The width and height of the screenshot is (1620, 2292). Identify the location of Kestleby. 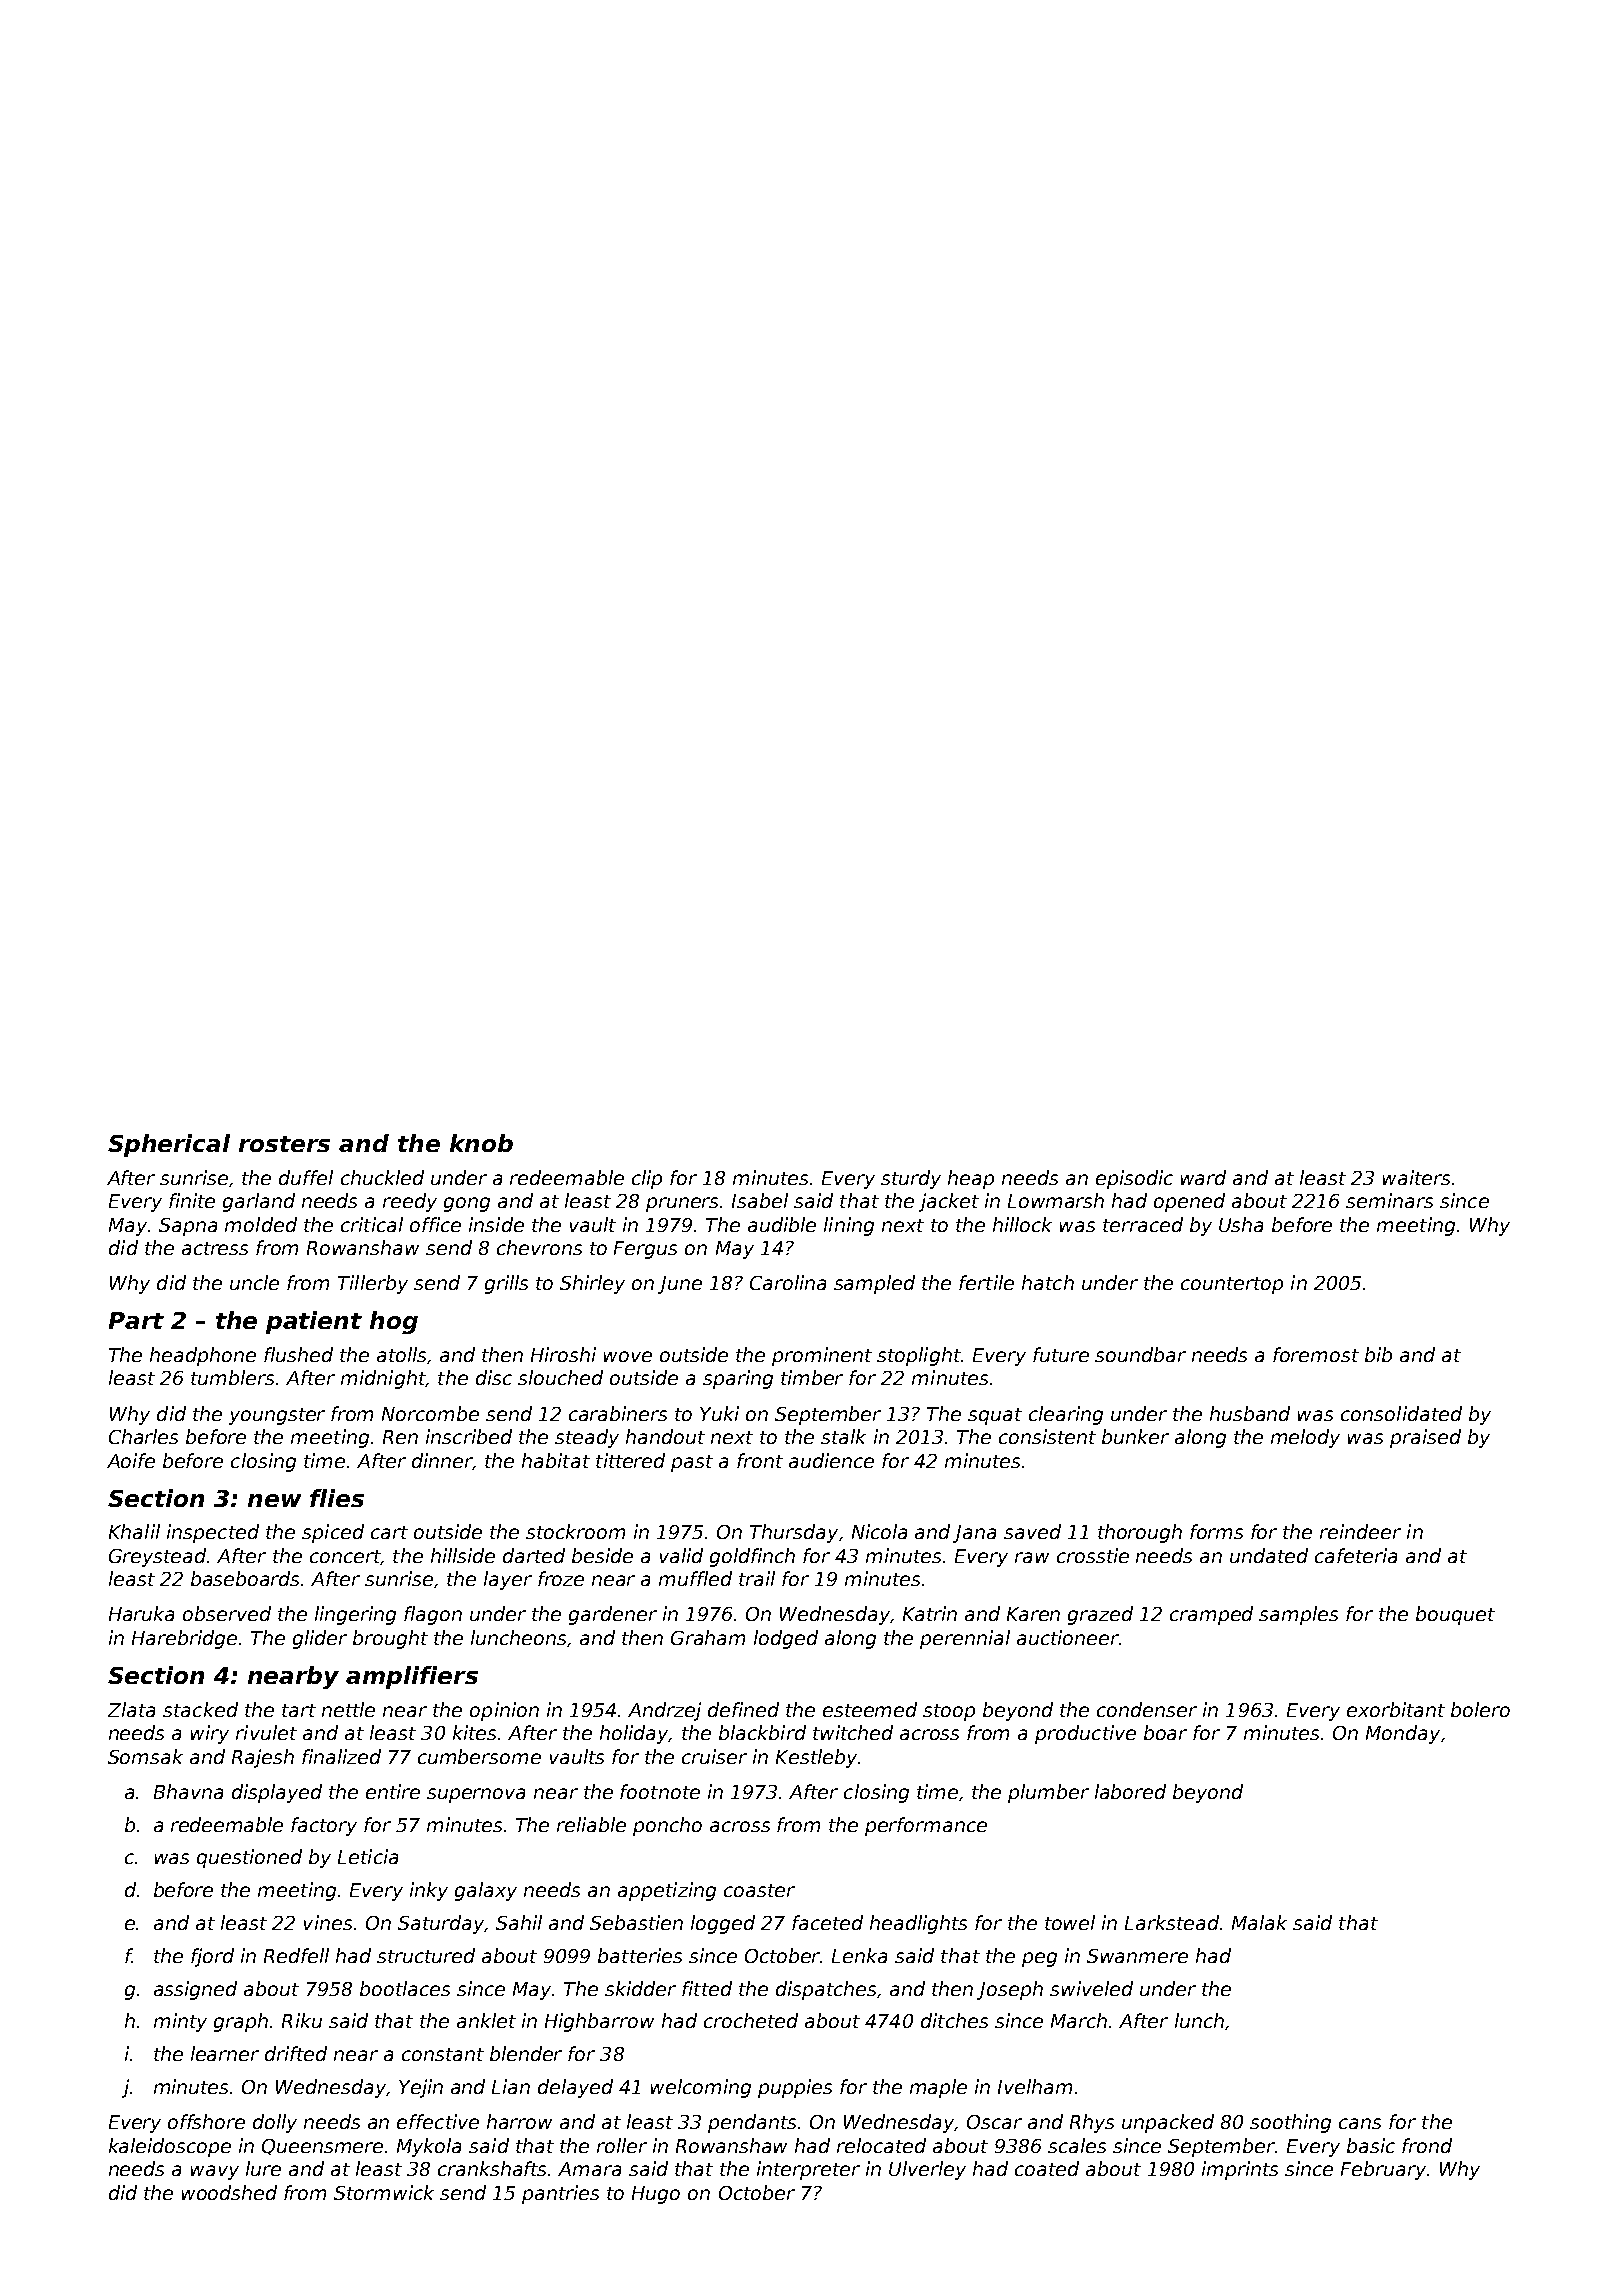
(816, 1758).
